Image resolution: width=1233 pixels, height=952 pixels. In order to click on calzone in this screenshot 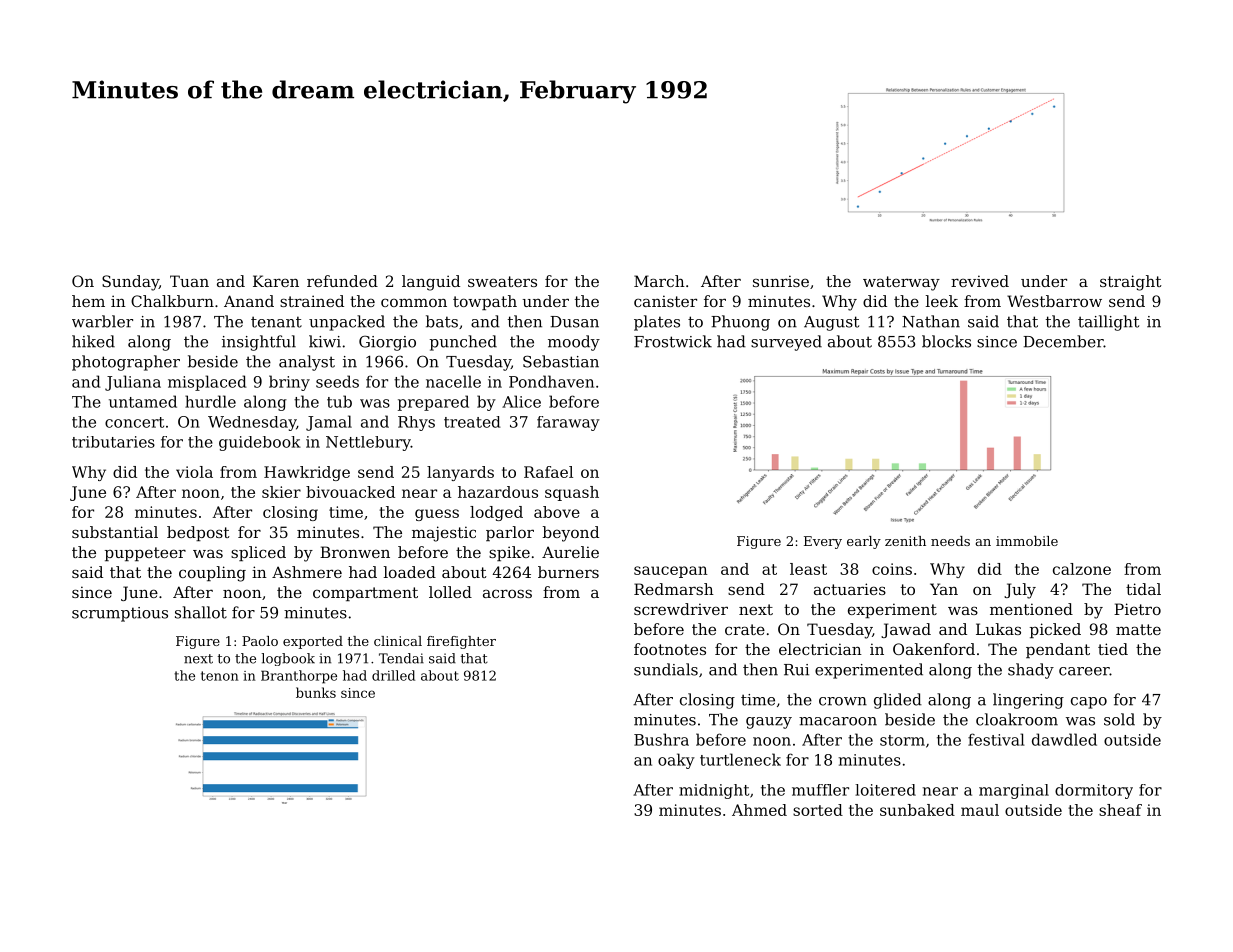, I will do `click(1082, 569)`.
